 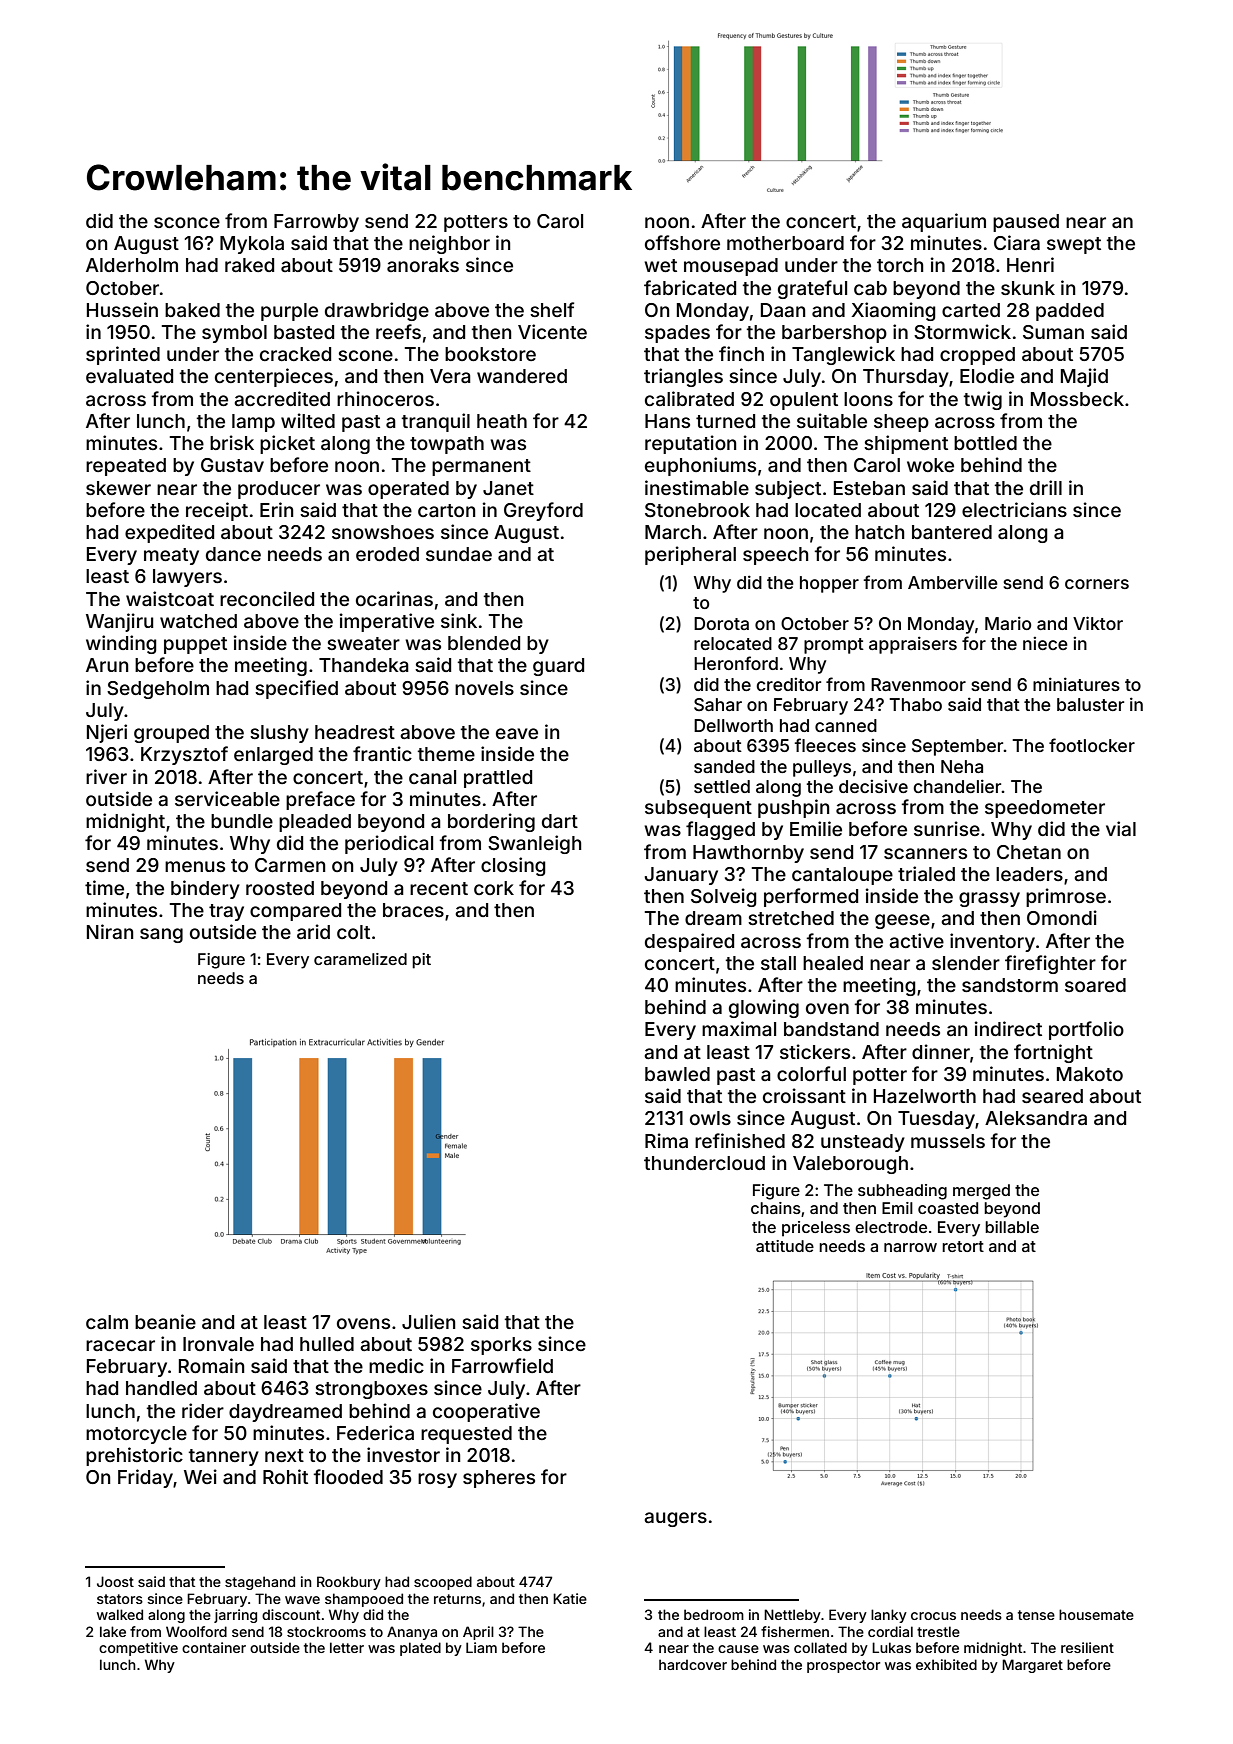 What do you see at coordinates (347, 1647) in the screenshot?
I see `letter` at bounding box center [347, 1647].
